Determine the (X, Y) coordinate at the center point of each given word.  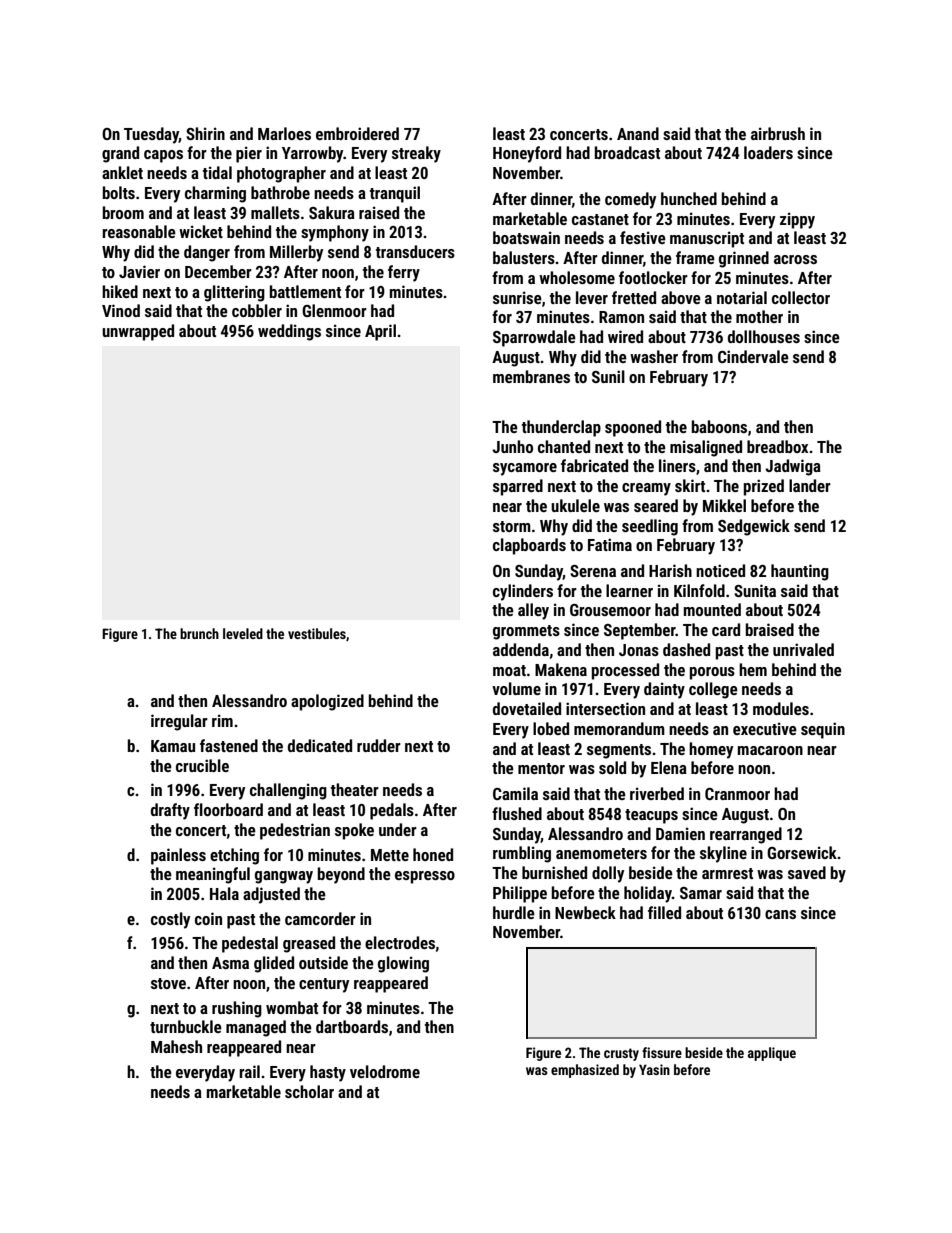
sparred (518, 487)
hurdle (514, 912)
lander (810, 485)
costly (170, 920)
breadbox (777, 446)
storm (512, 526)
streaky (416, 154)
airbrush (778, 133)
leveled (243, 633)
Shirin (205, 133)
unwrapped (138, 332)
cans (780, 914)
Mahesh (176, 1046)
